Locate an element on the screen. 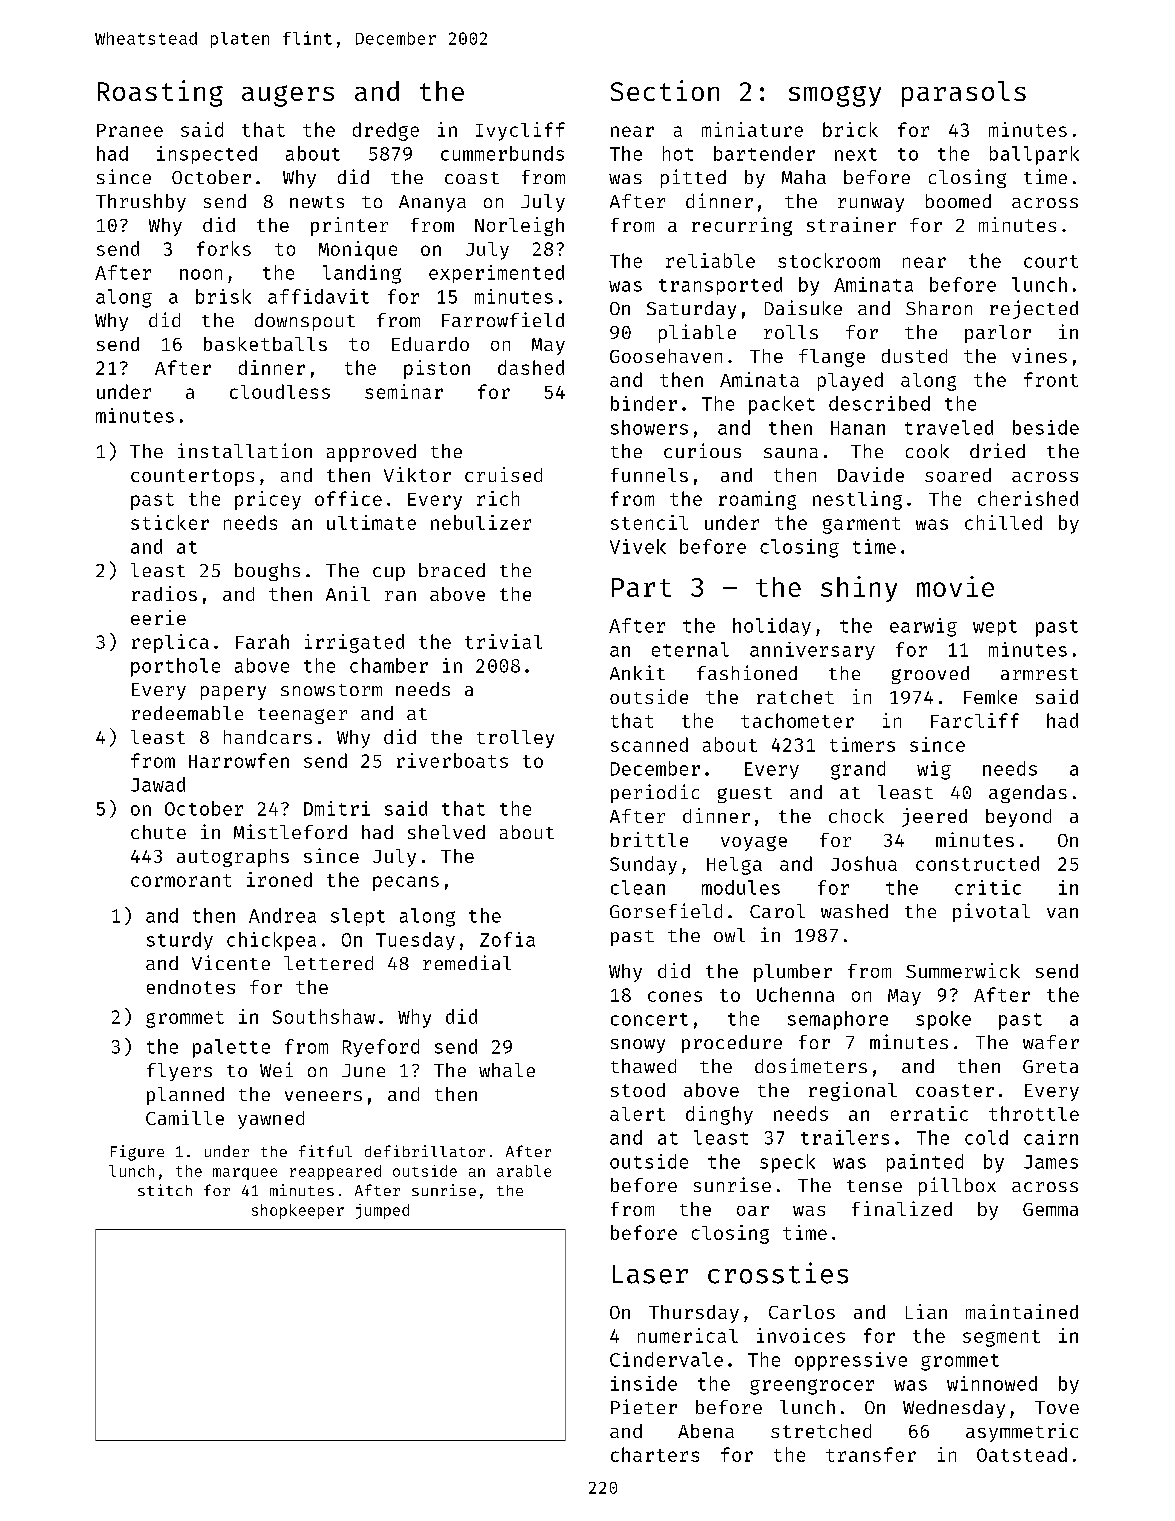  stitch is located at coordinates (165, 1190).
